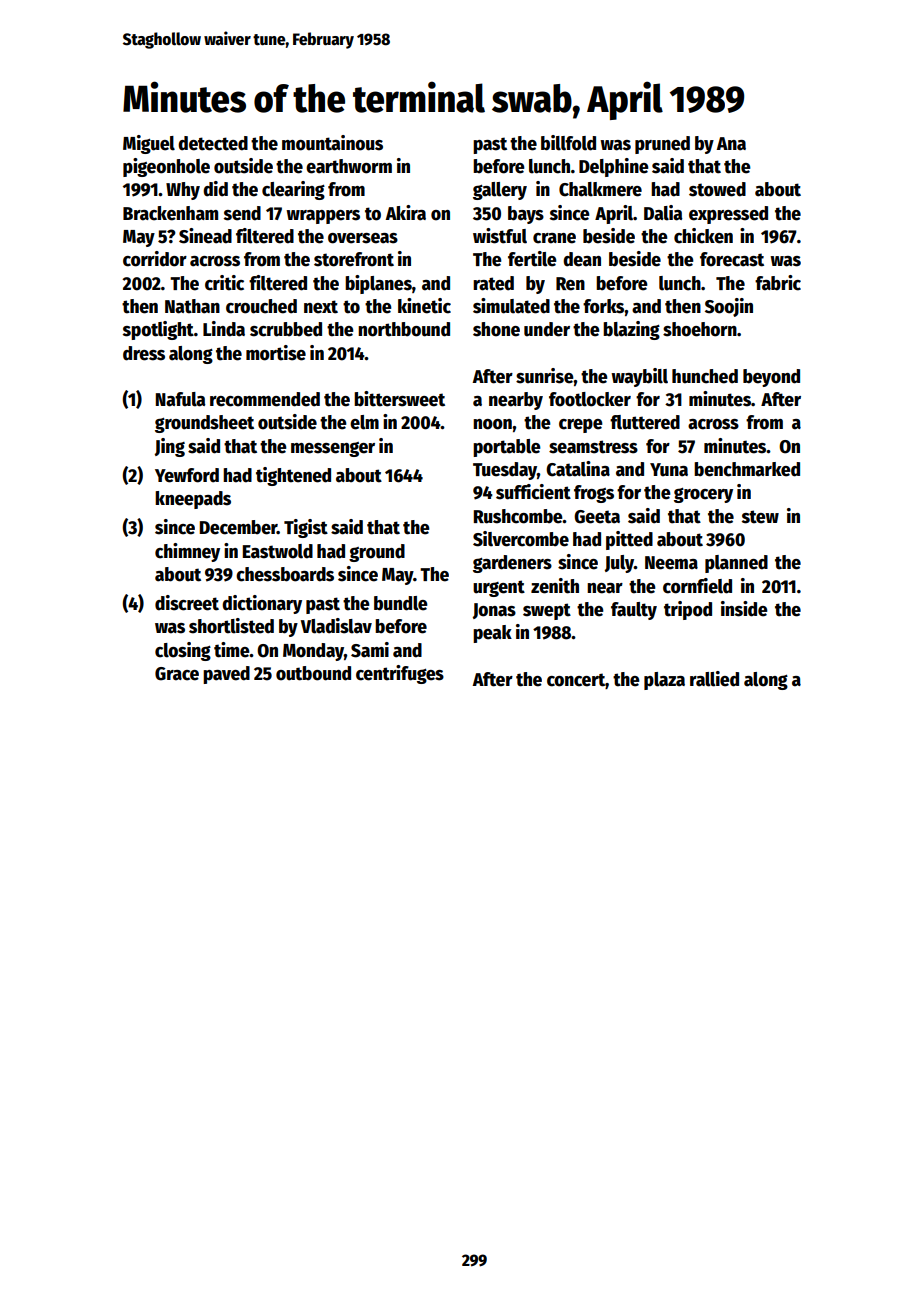 This screenshot has height=1308, width=924. I want to click on Brackenham, so click(170, 213).
